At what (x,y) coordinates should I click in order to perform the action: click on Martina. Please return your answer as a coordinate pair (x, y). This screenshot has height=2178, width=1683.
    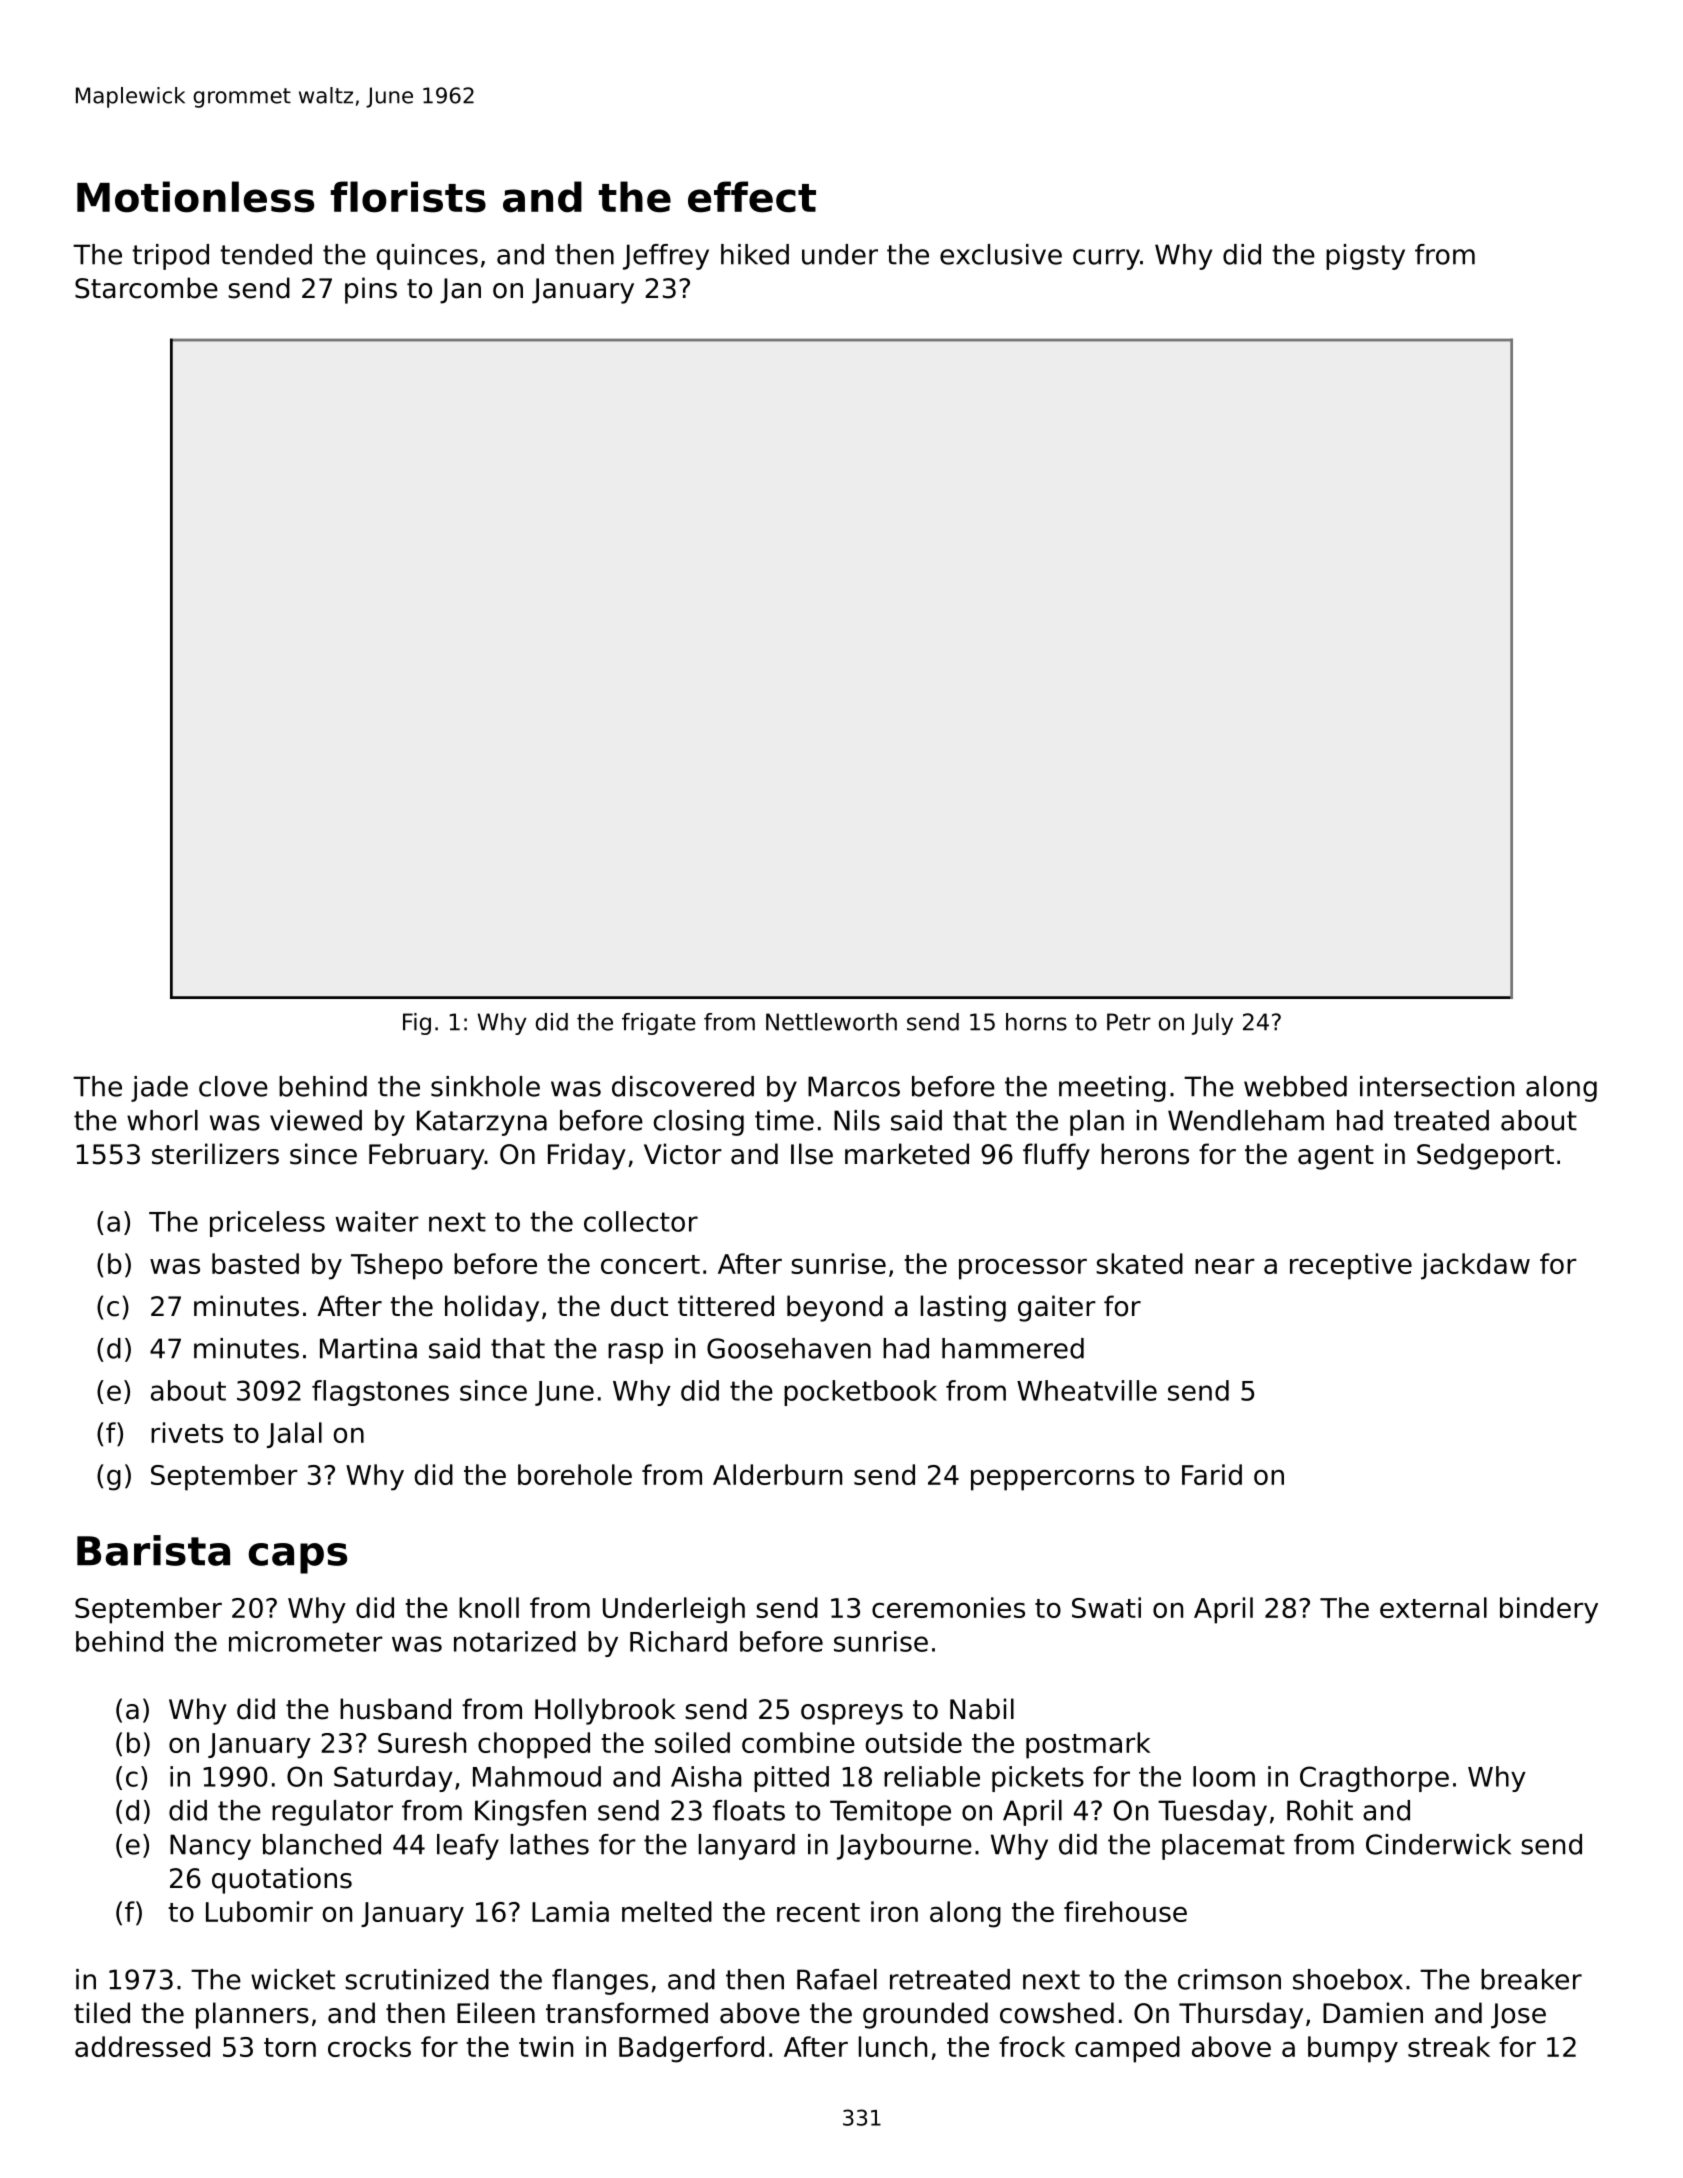
    Looking at the image, I should click on (368, 1348).
